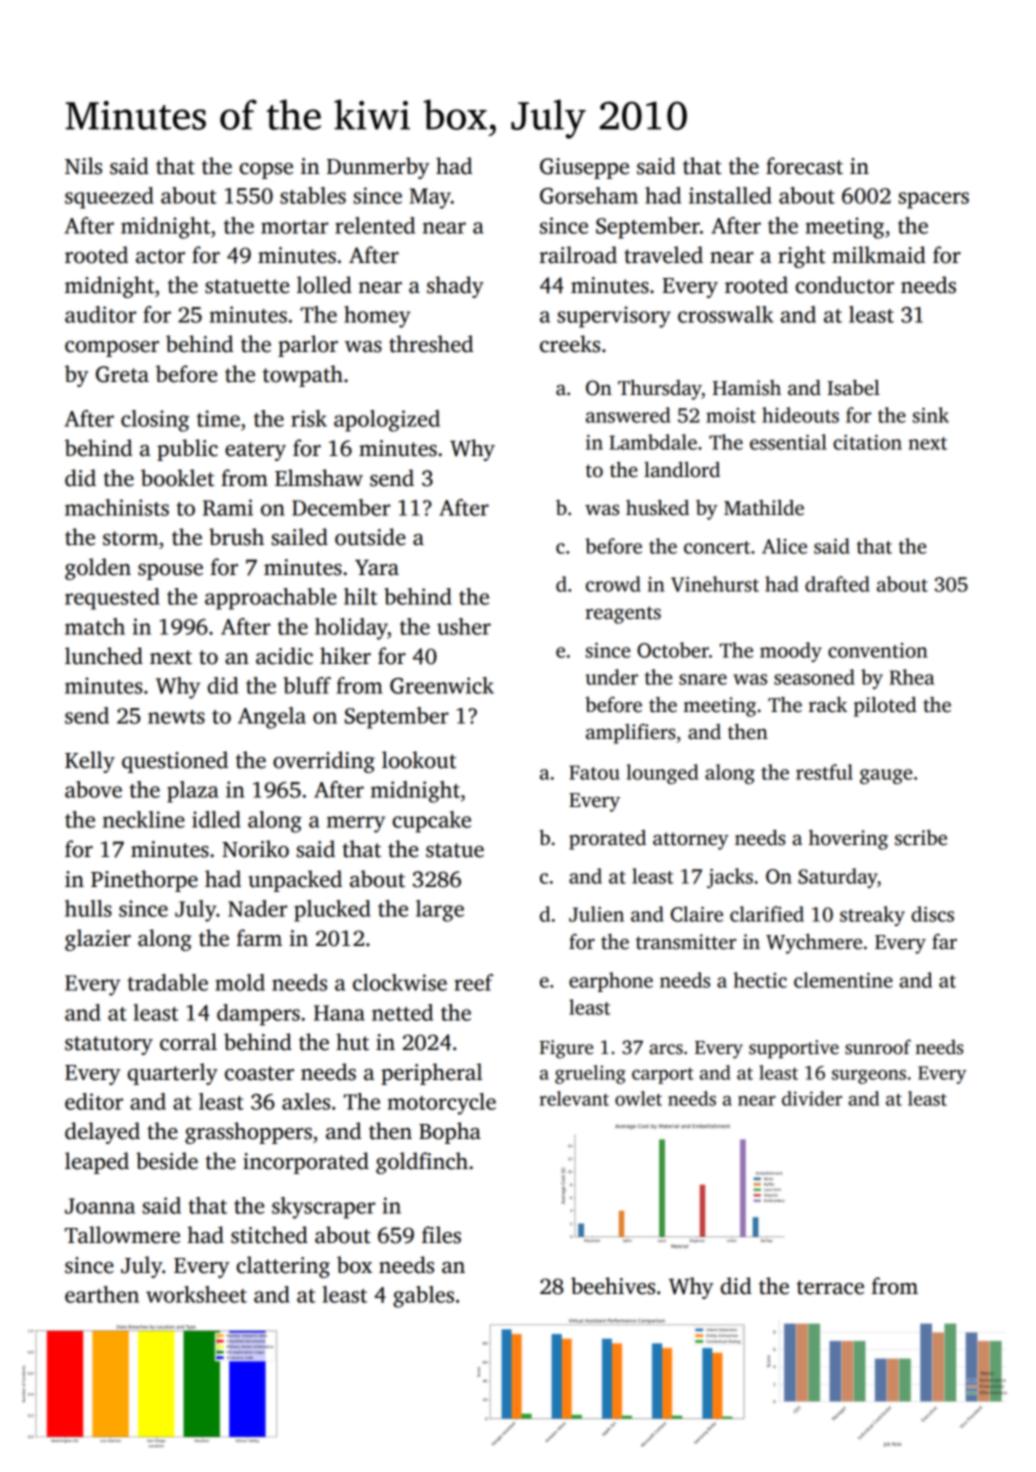  Describe the element at coordinates (109, 198) in the screenshot. I see `squeezed` at that location.
